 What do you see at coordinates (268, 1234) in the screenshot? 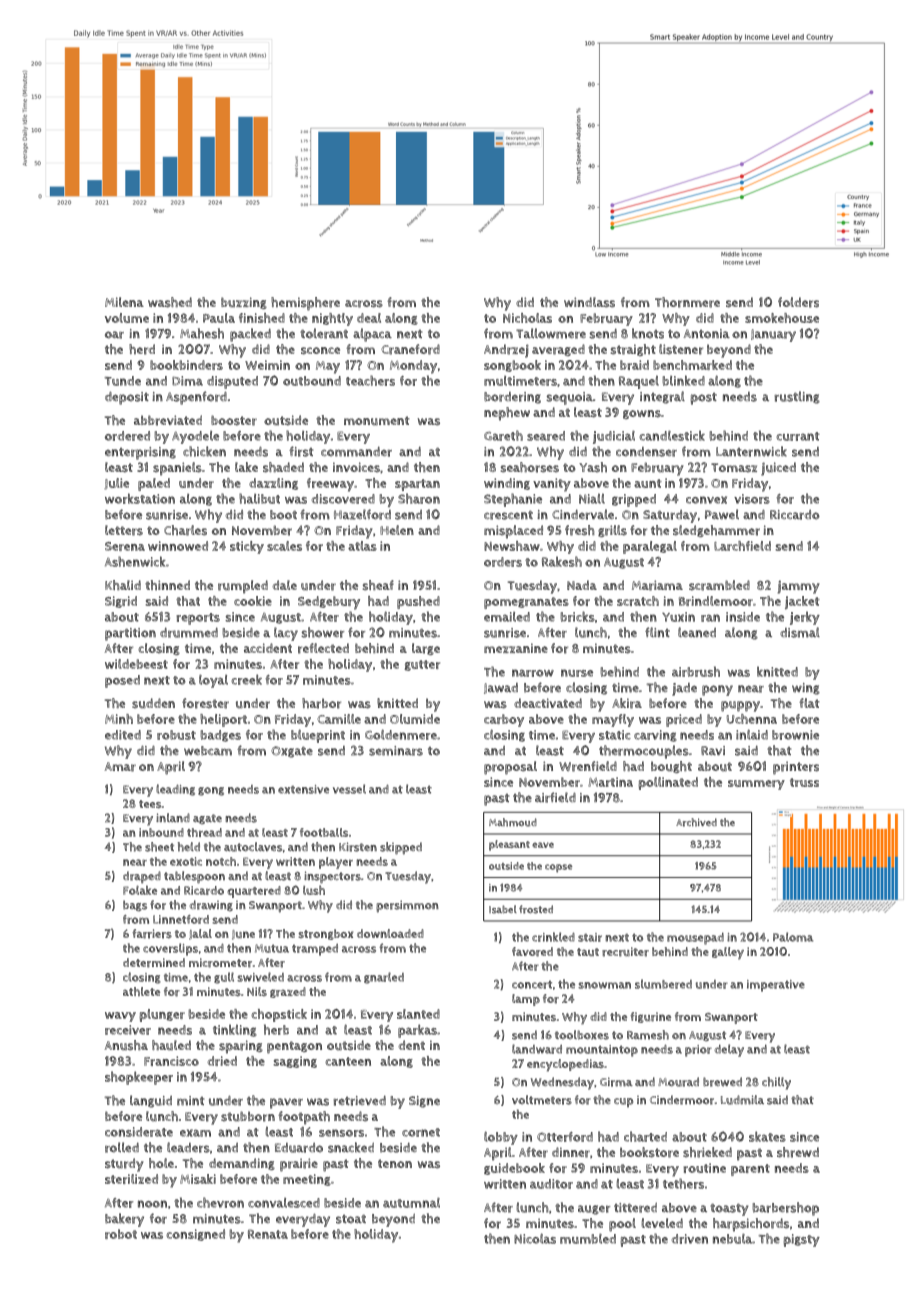
I see `Renata` at bounding box center [268, 1234].
